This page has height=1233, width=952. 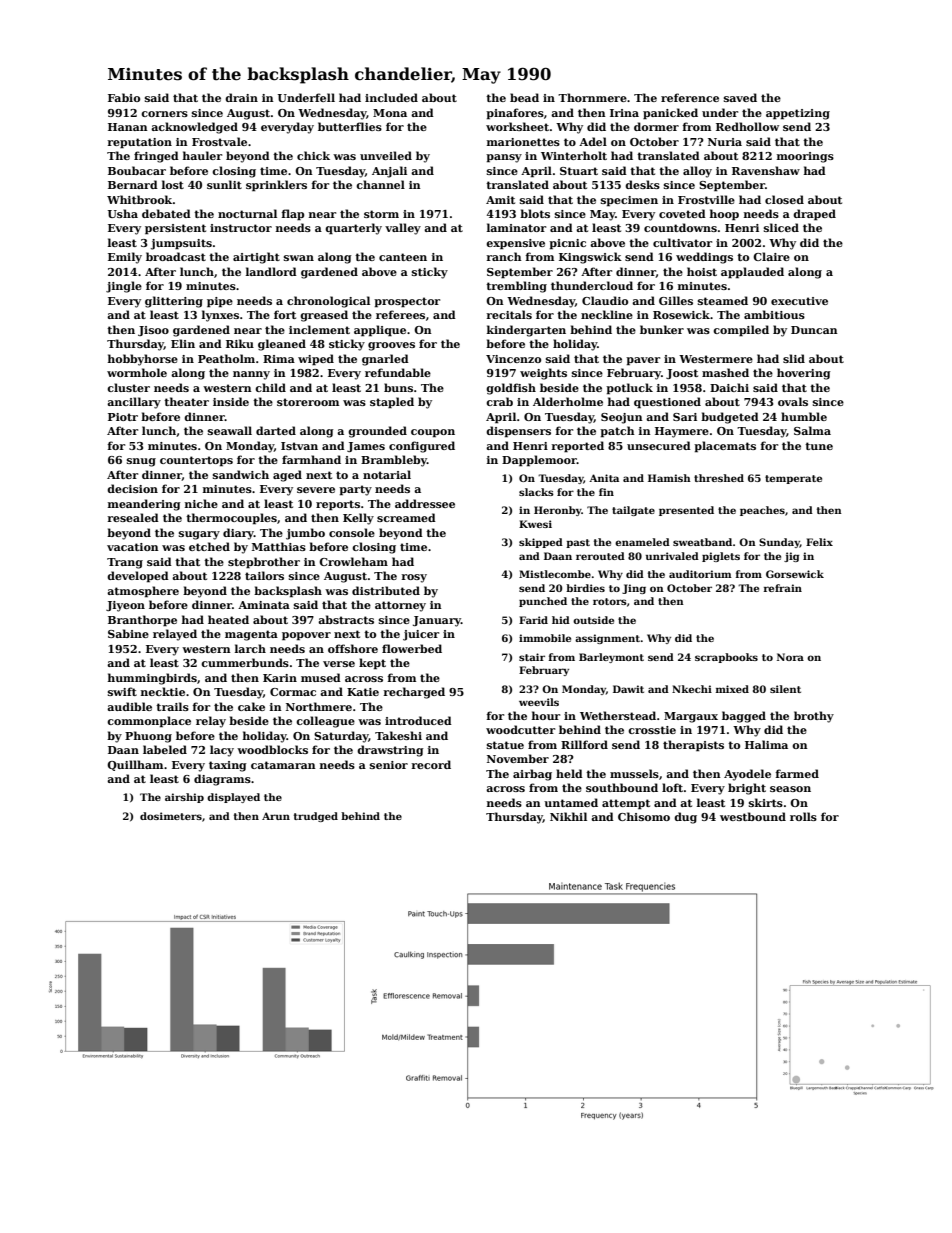 I want to click on unsecured, so click(x=659, y=445).
